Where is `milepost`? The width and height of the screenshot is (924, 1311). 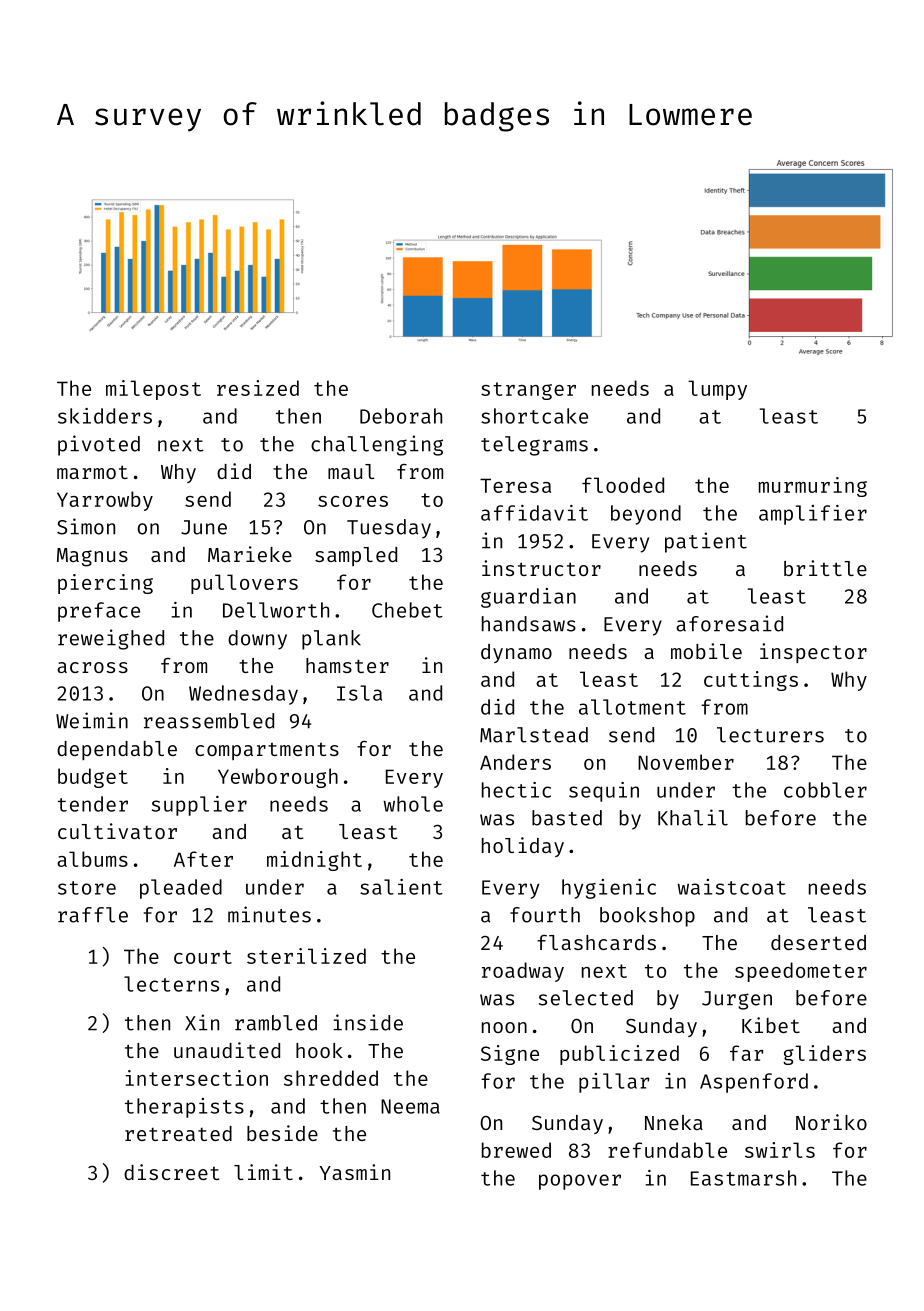 milepost is located at coordinates (153, 390).
